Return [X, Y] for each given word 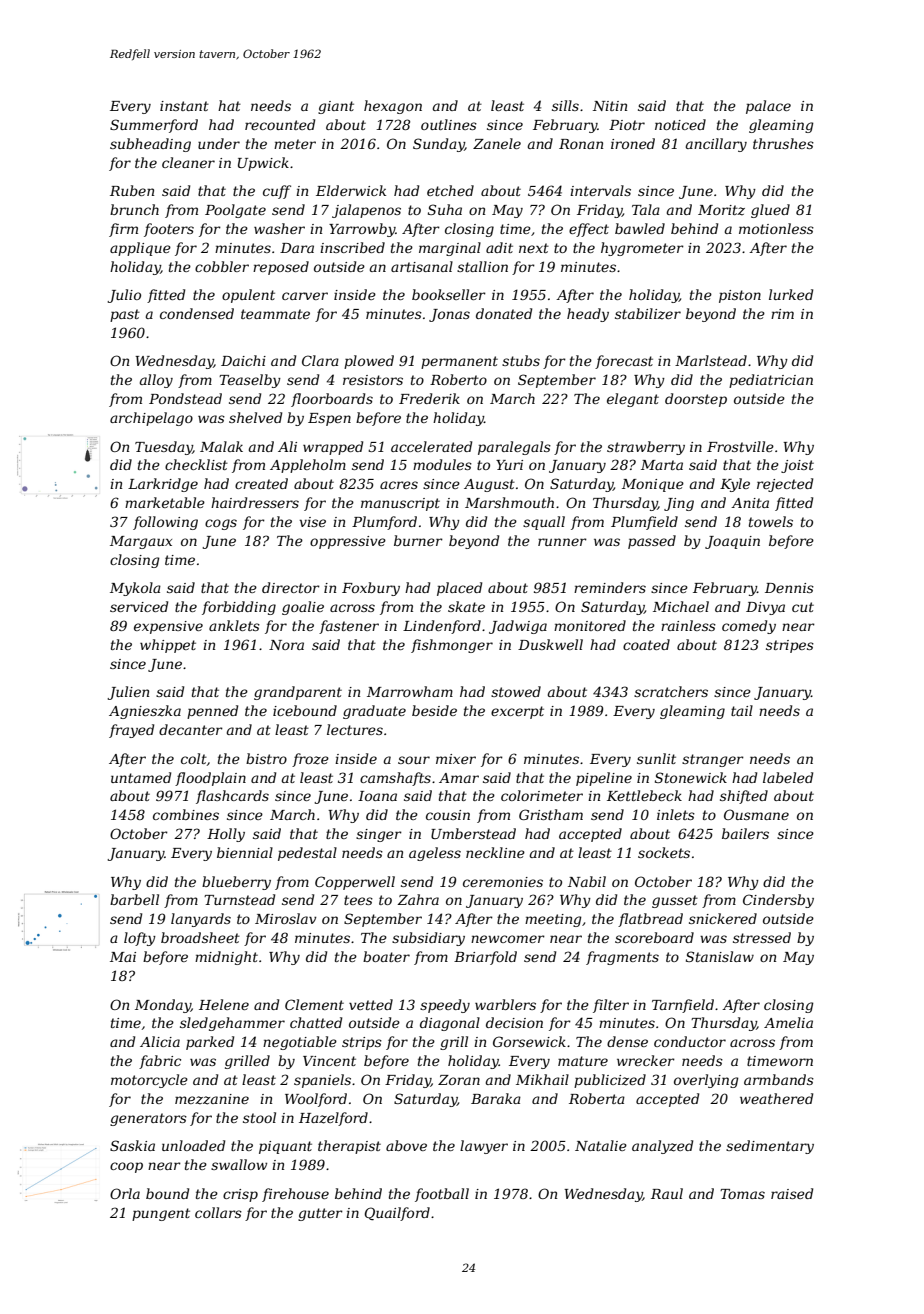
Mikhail [542, 1079]
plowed [369, 362]
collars [218, 1212]
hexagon [393, 107]
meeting [553, 920]
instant [184, 106]
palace [768, 107]
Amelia [788, 1022]
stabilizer [648, 314]
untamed [141, 777]
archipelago [151, 419]
